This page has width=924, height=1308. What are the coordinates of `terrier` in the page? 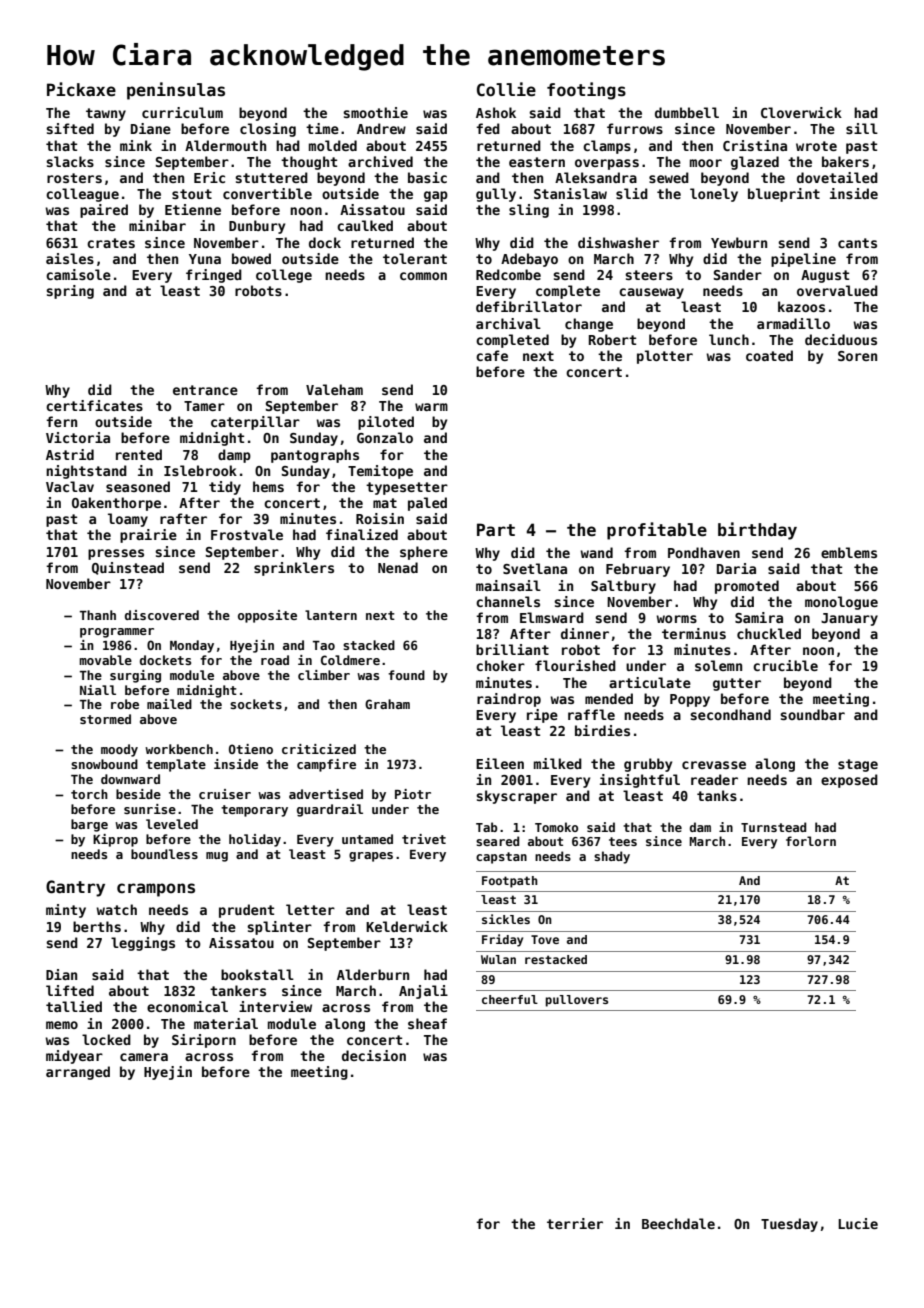 It's located at (575, 1223).
